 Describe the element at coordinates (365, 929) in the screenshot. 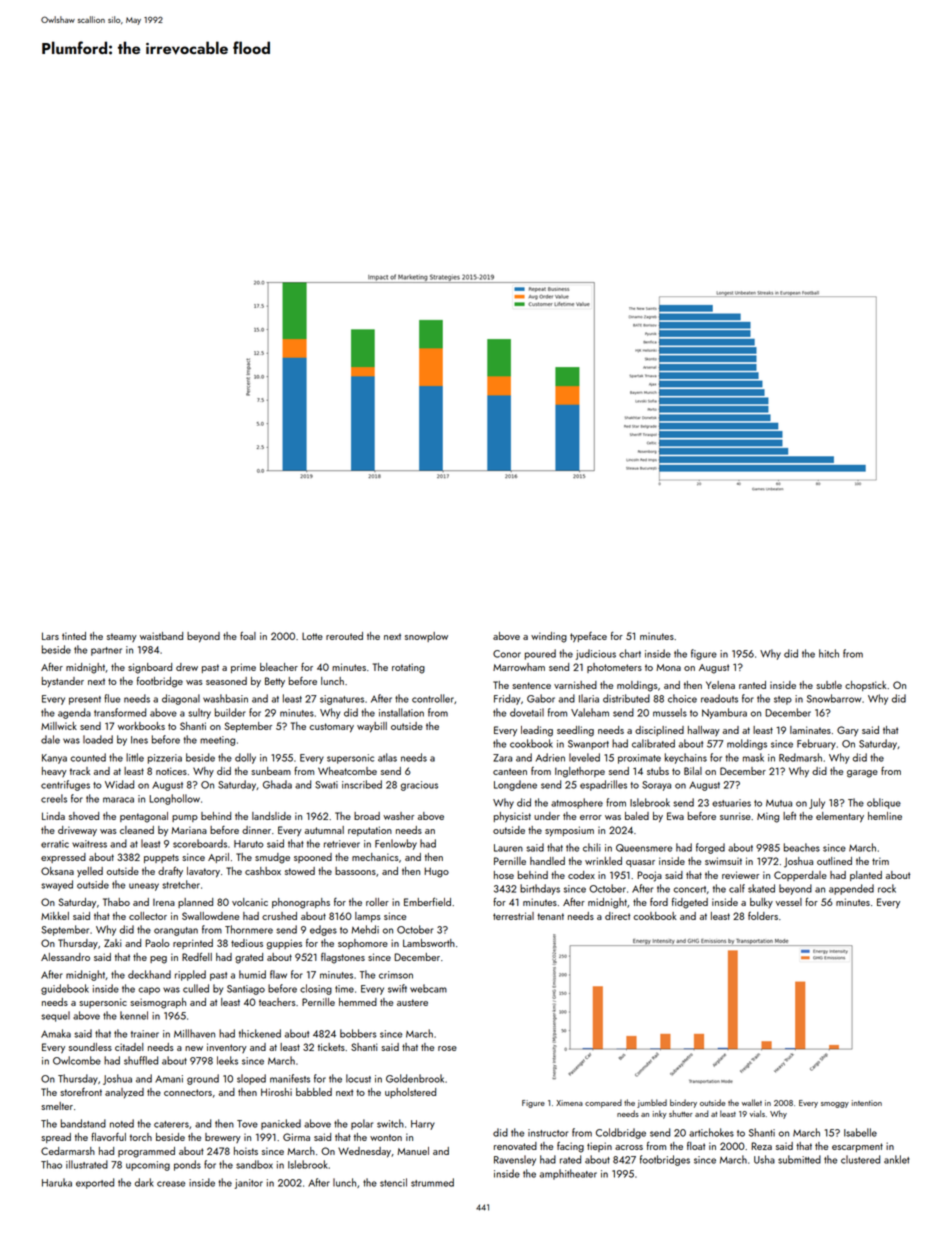

I see `Mehdi` at that location.
